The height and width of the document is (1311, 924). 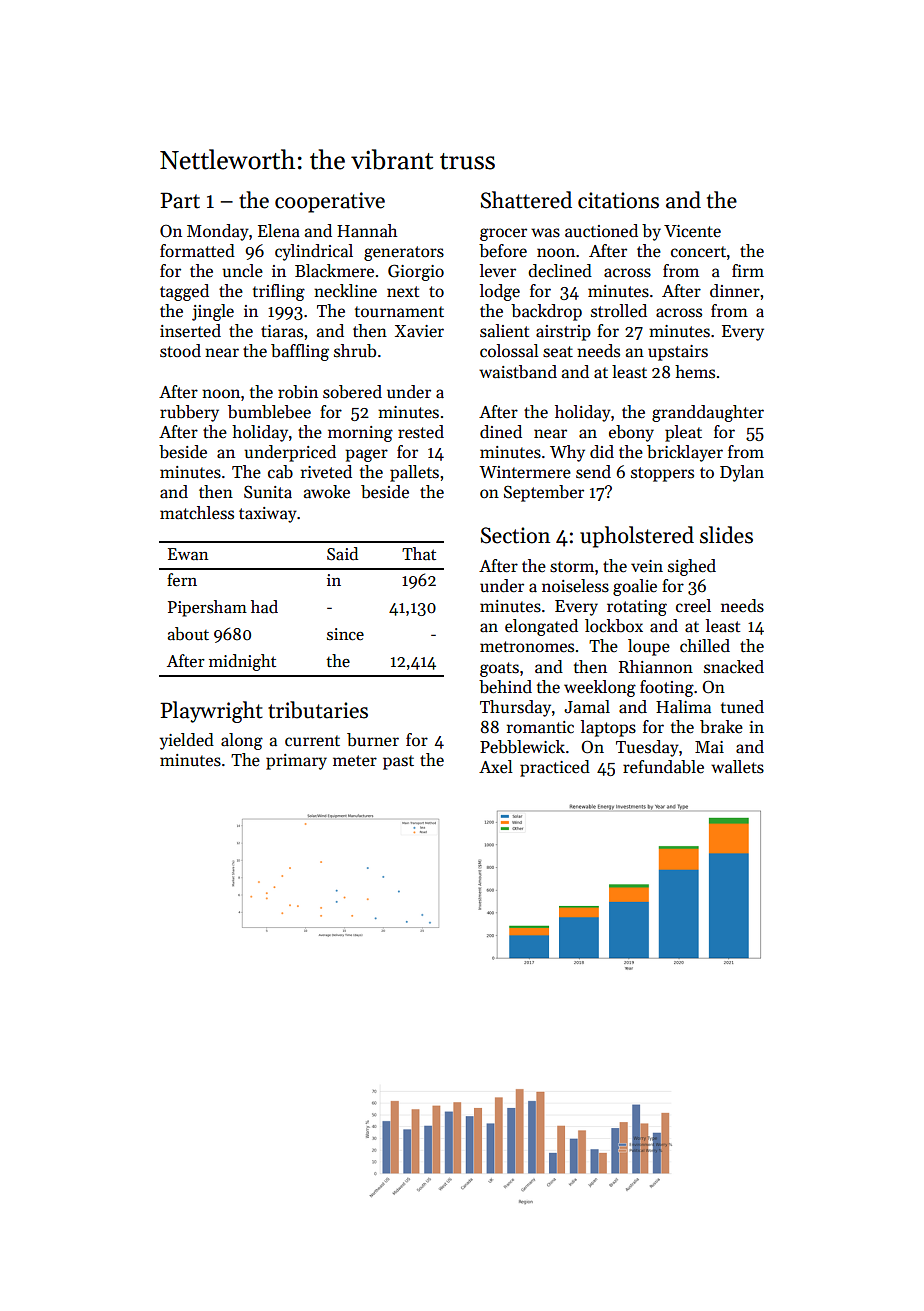 What do you see at coordinates (637, 608) in the document?
I see `rotating` at bounding box center [637, 608].
